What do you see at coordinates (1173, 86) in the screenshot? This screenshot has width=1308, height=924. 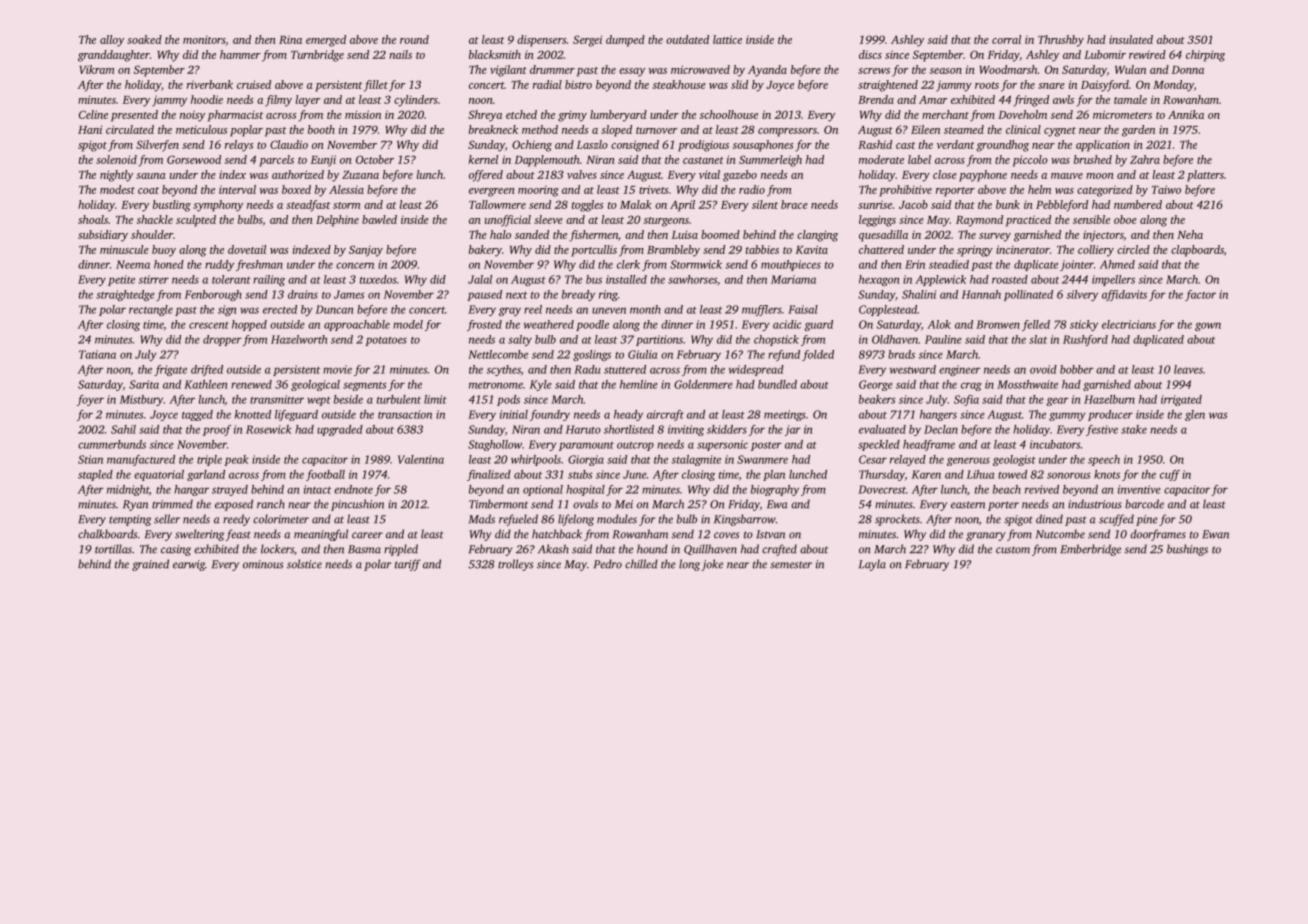 I see `Monday` at bounding box center [1173, 86].
